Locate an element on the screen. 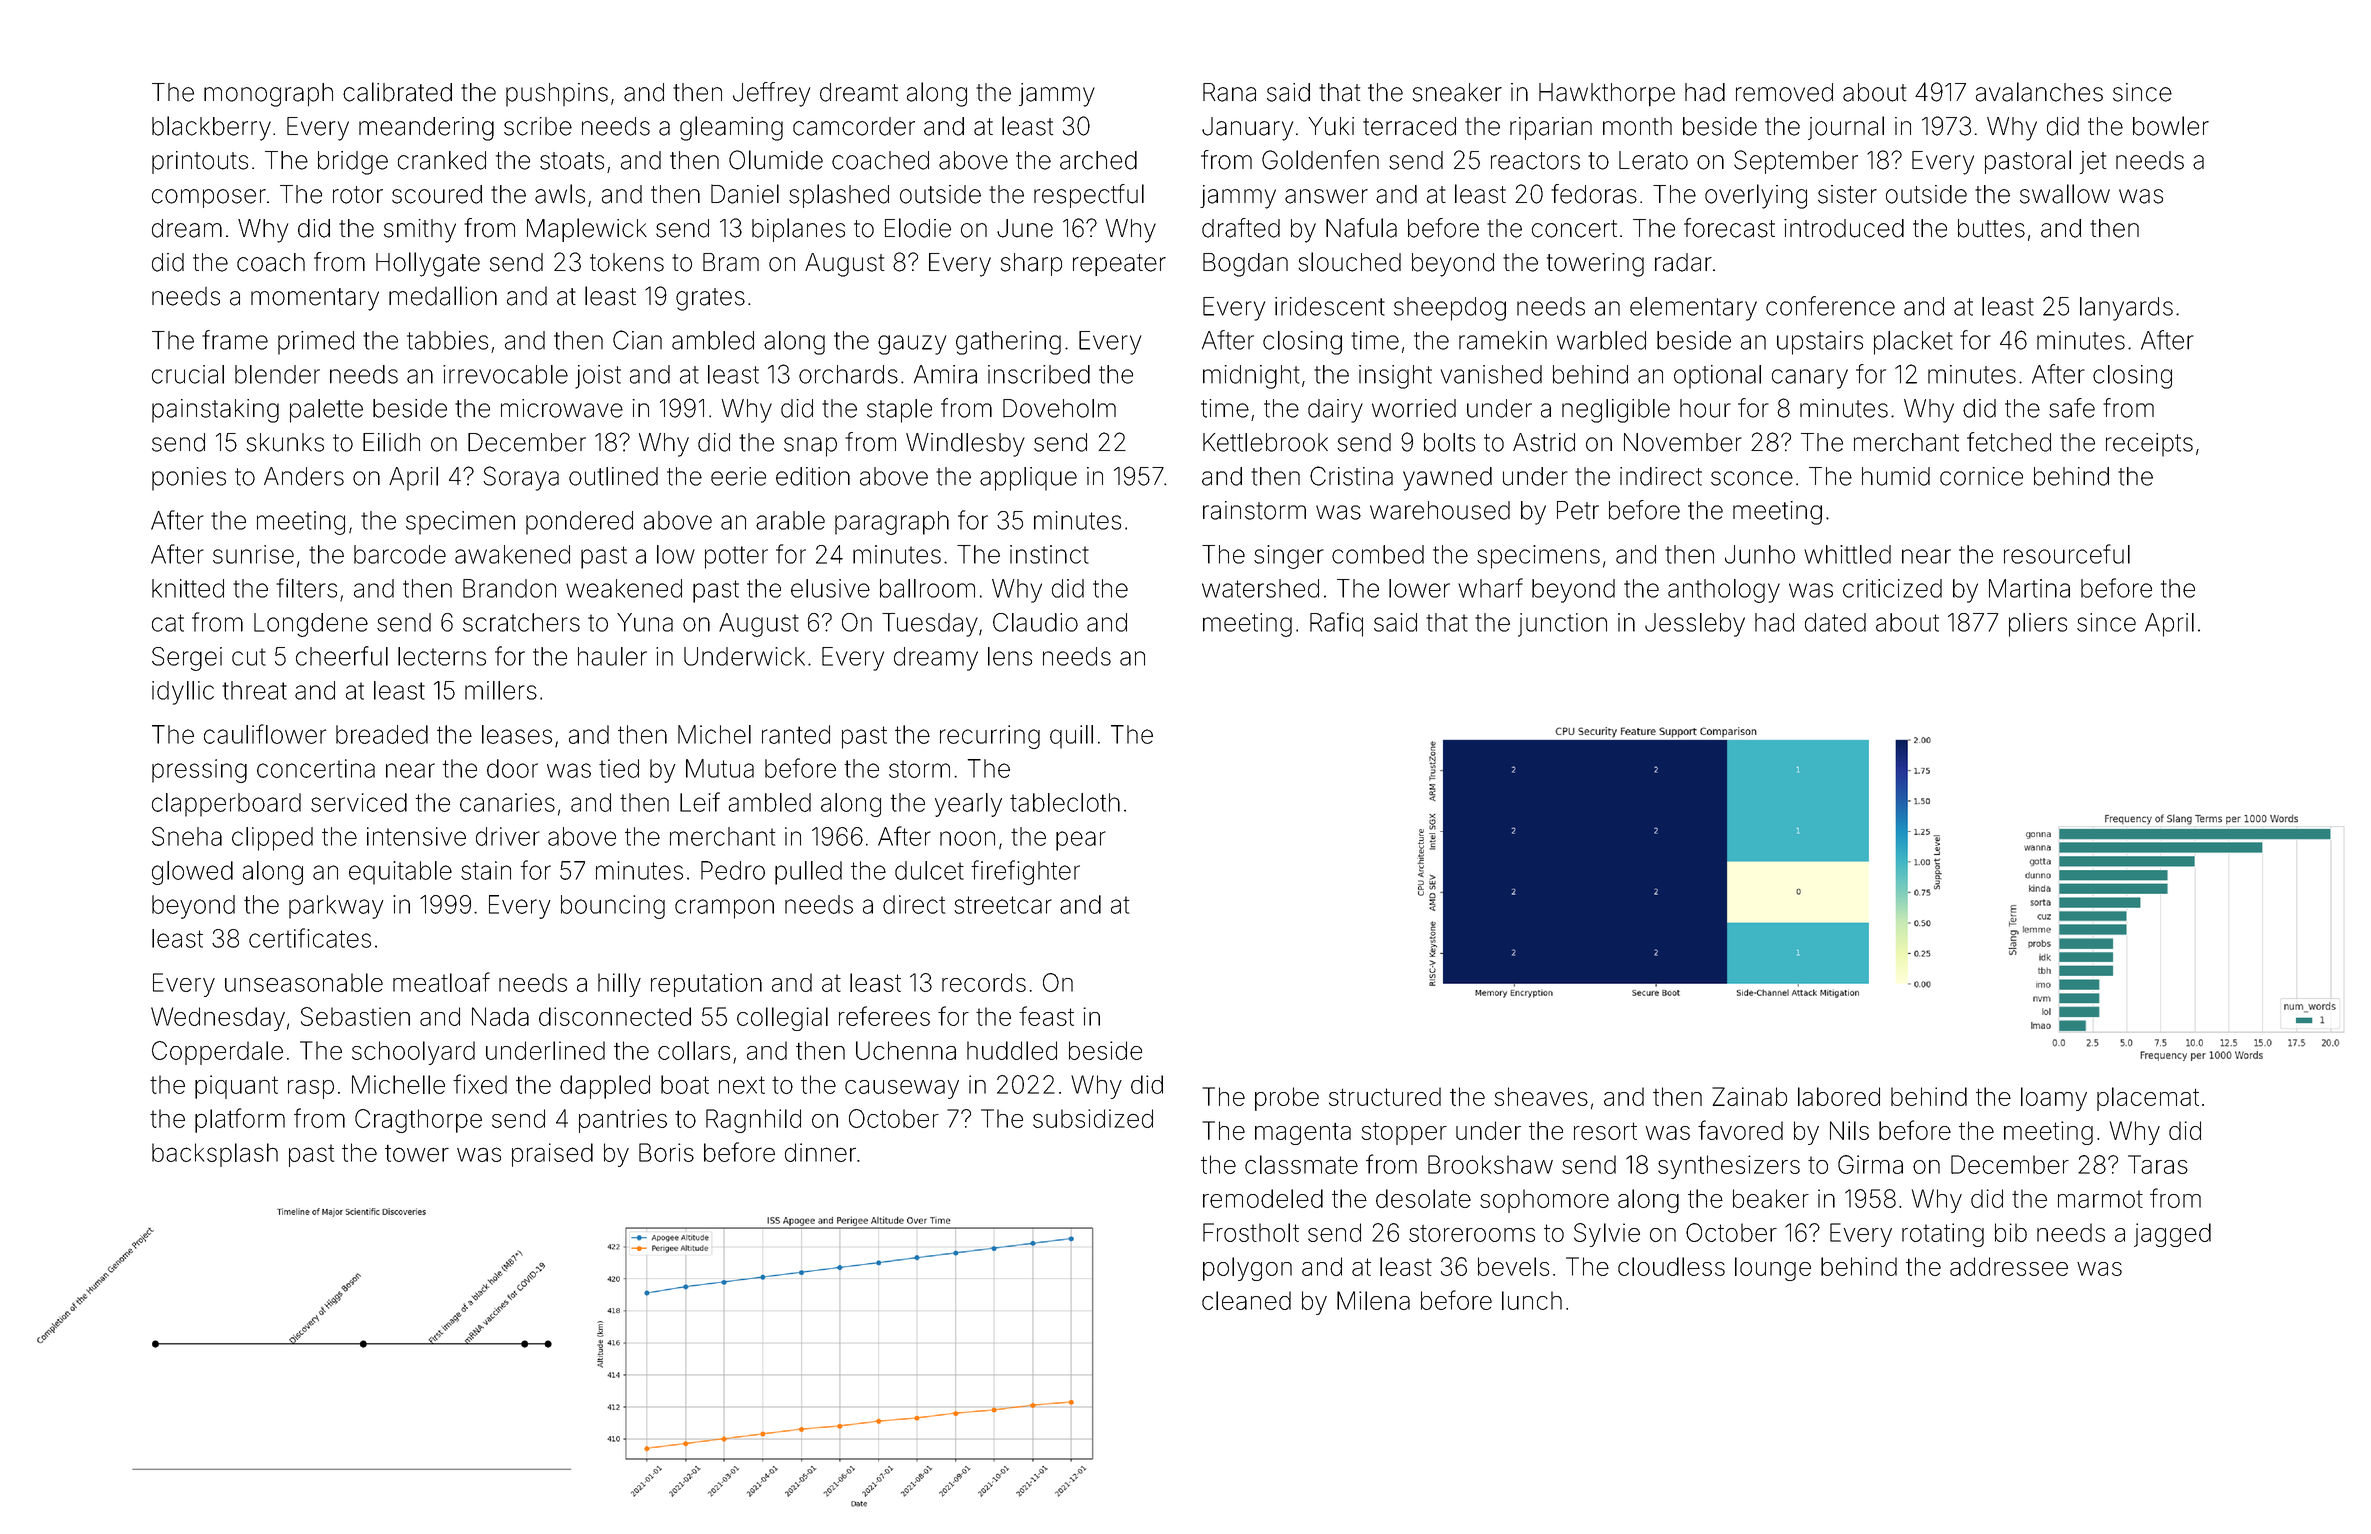  polygon is located at coordinates (1247, 1269).
